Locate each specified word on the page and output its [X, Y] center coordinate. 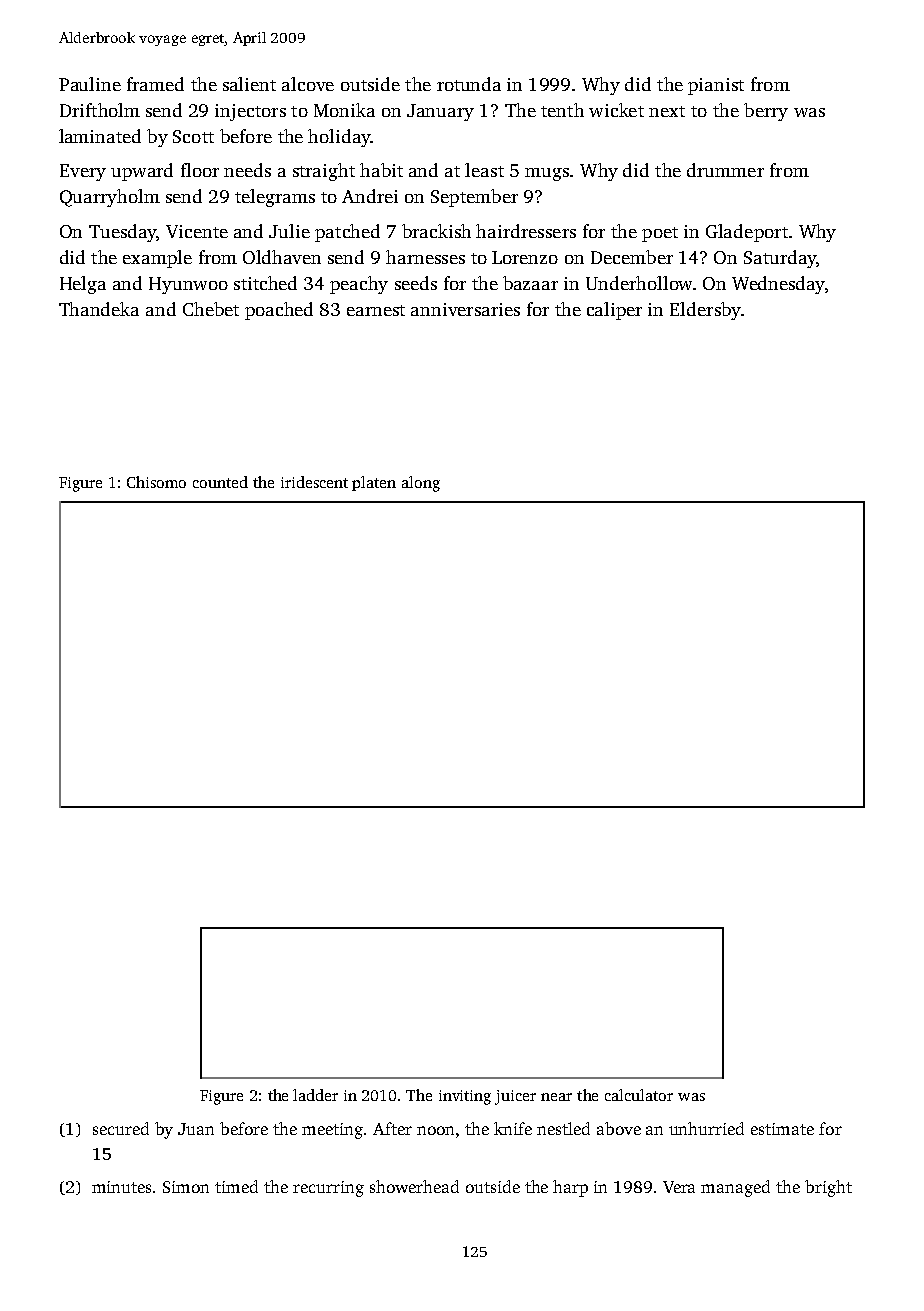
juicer [515, 1097]
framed [155, 84]
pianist [716, 86]
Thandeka [99, 309]
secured [121, 1128]
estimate [782, 1129]
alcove [308, 84]
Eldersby [705, 311]
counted [220, 482]
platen [374, 483]
